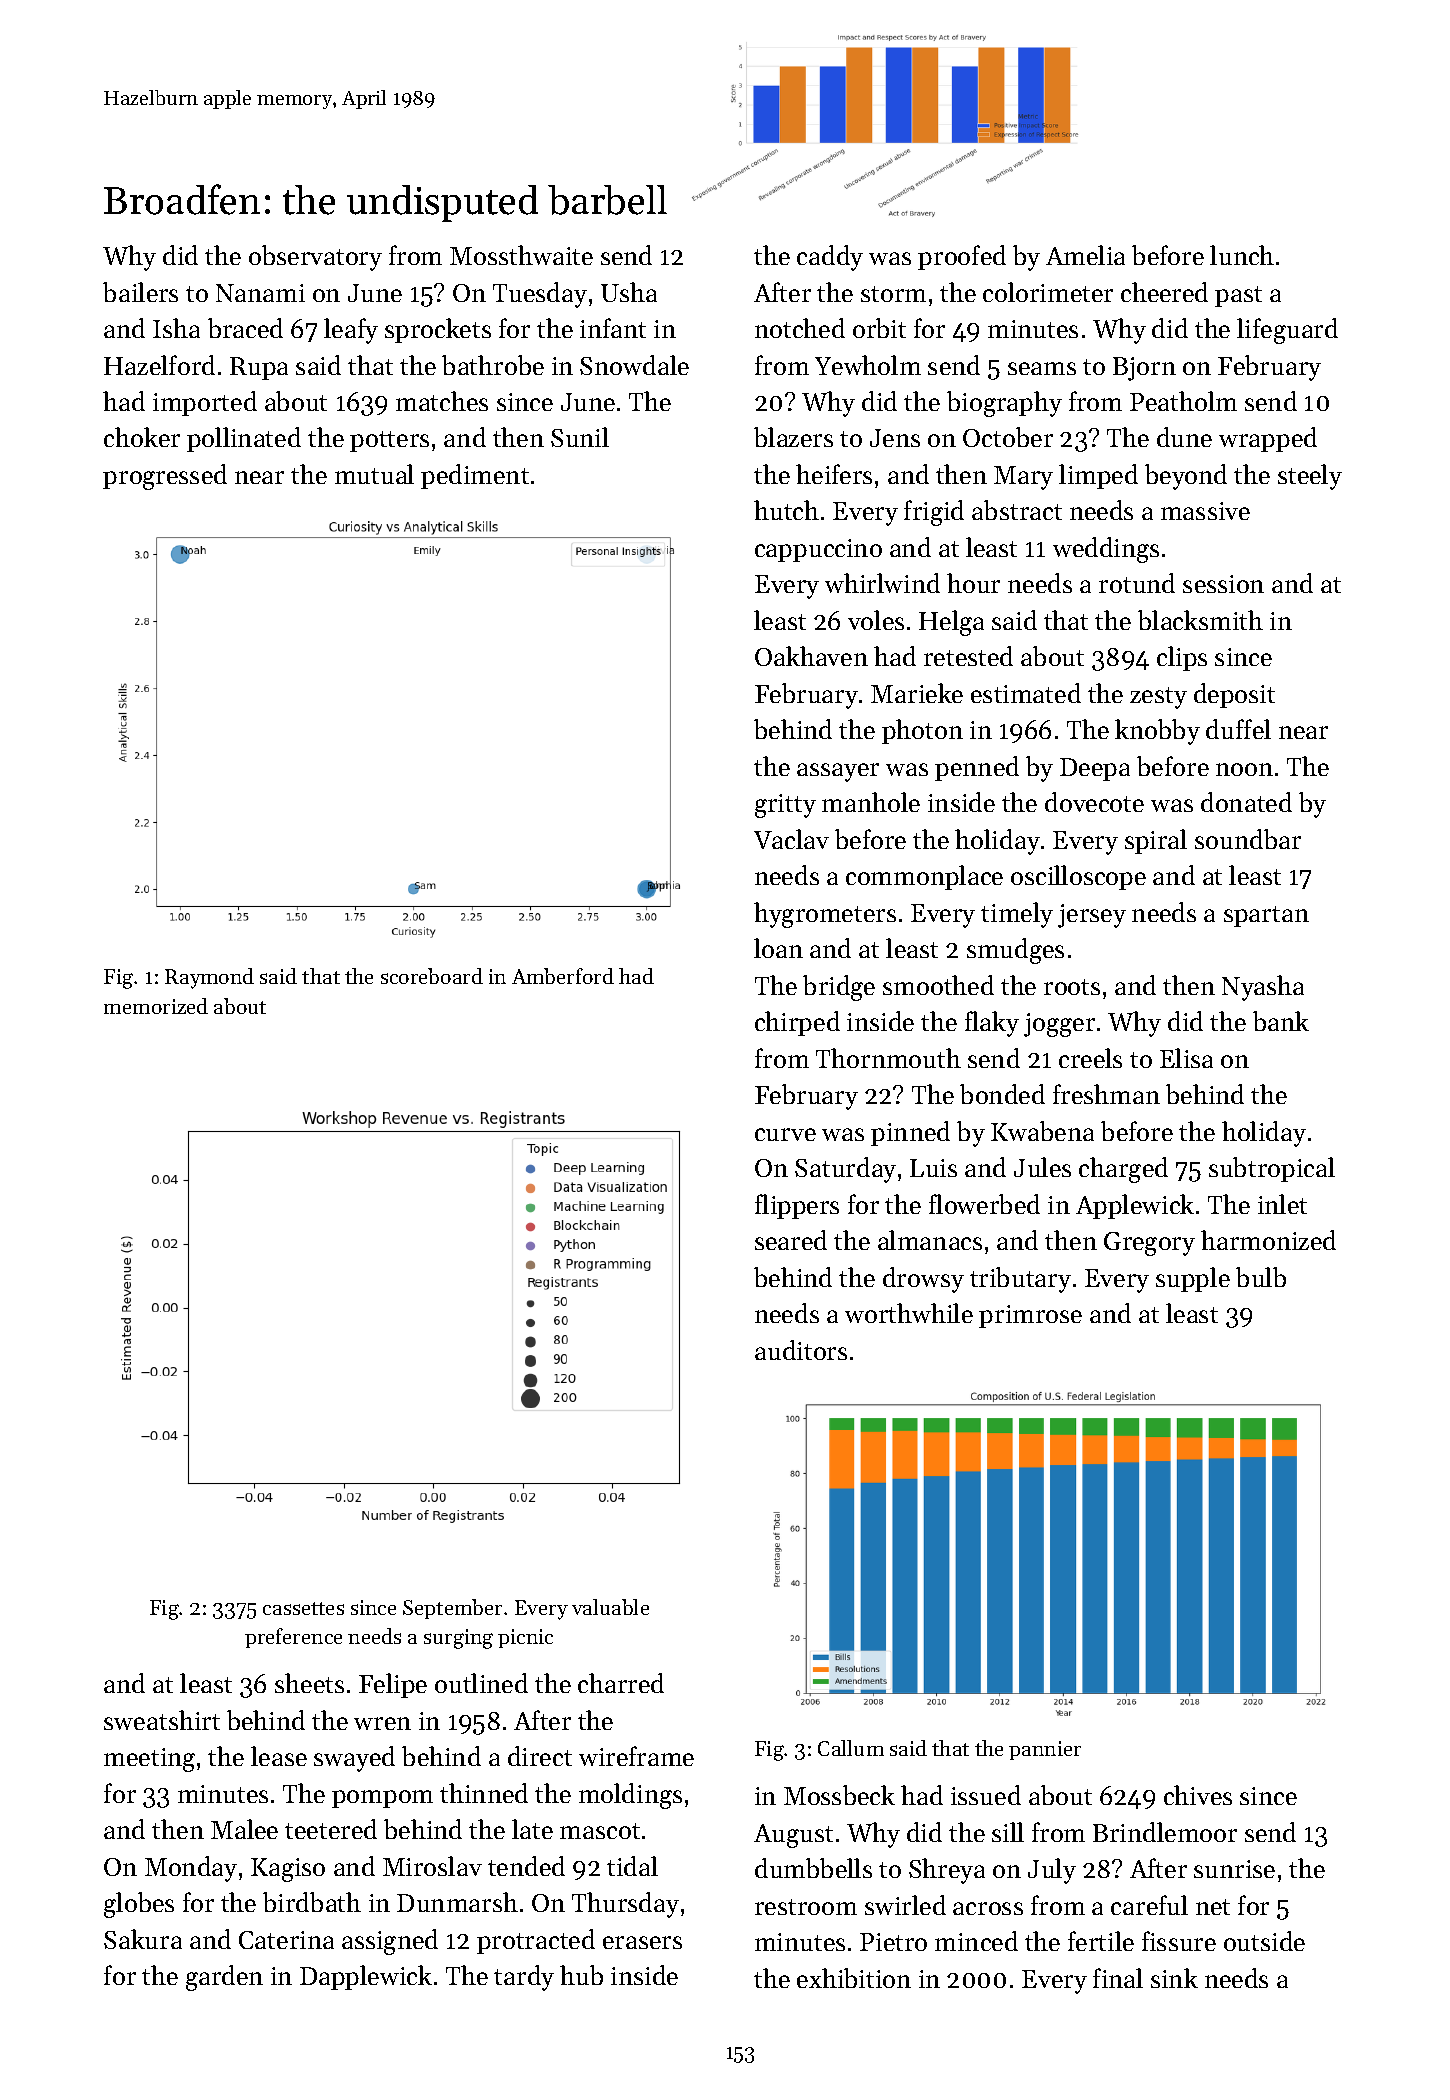  Describe the element at coordinates (830, 258) in the document. I see `caddy` at that location.
